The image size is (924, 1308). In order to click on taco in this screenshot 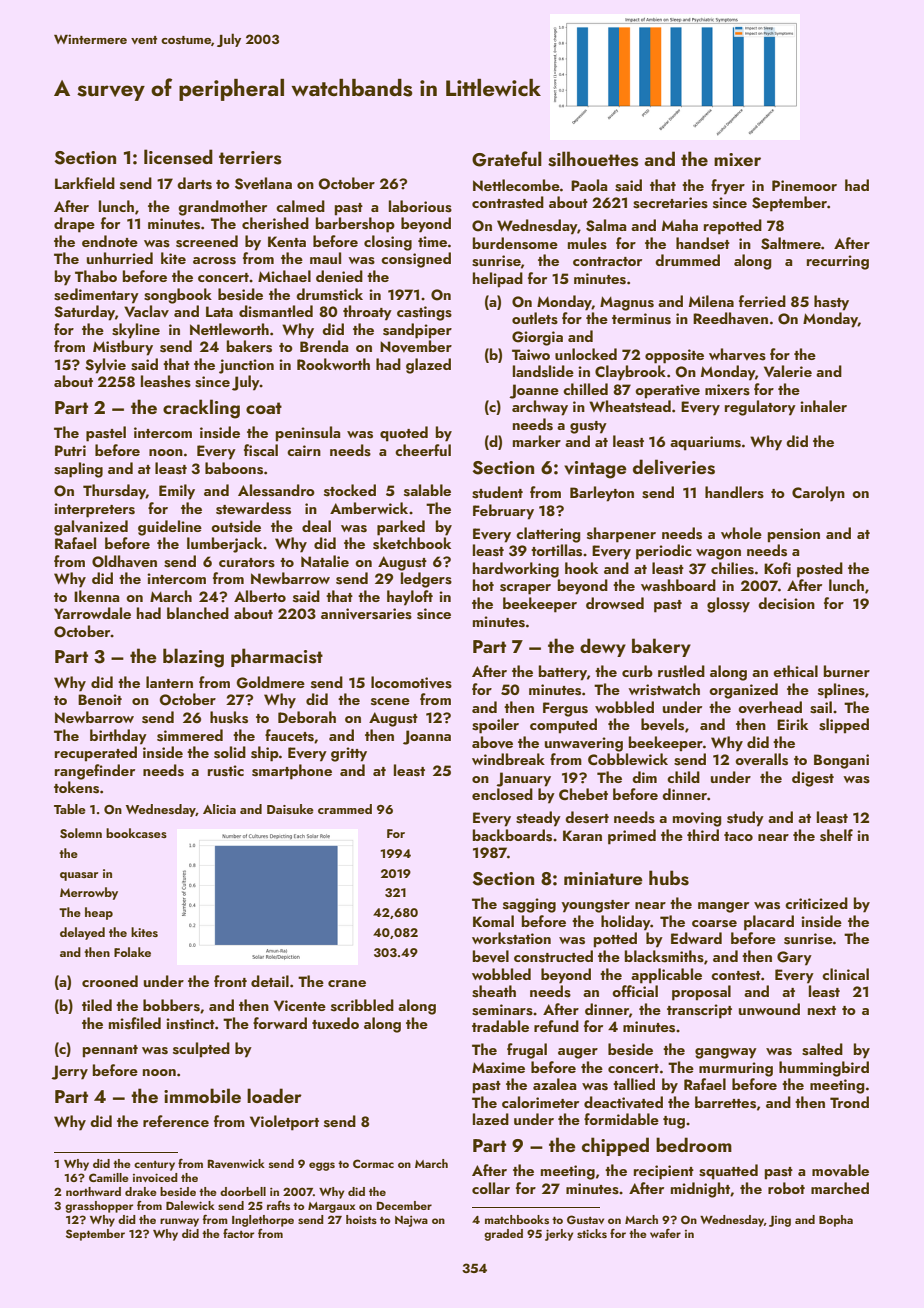, I will do `click(738, 836)`.
